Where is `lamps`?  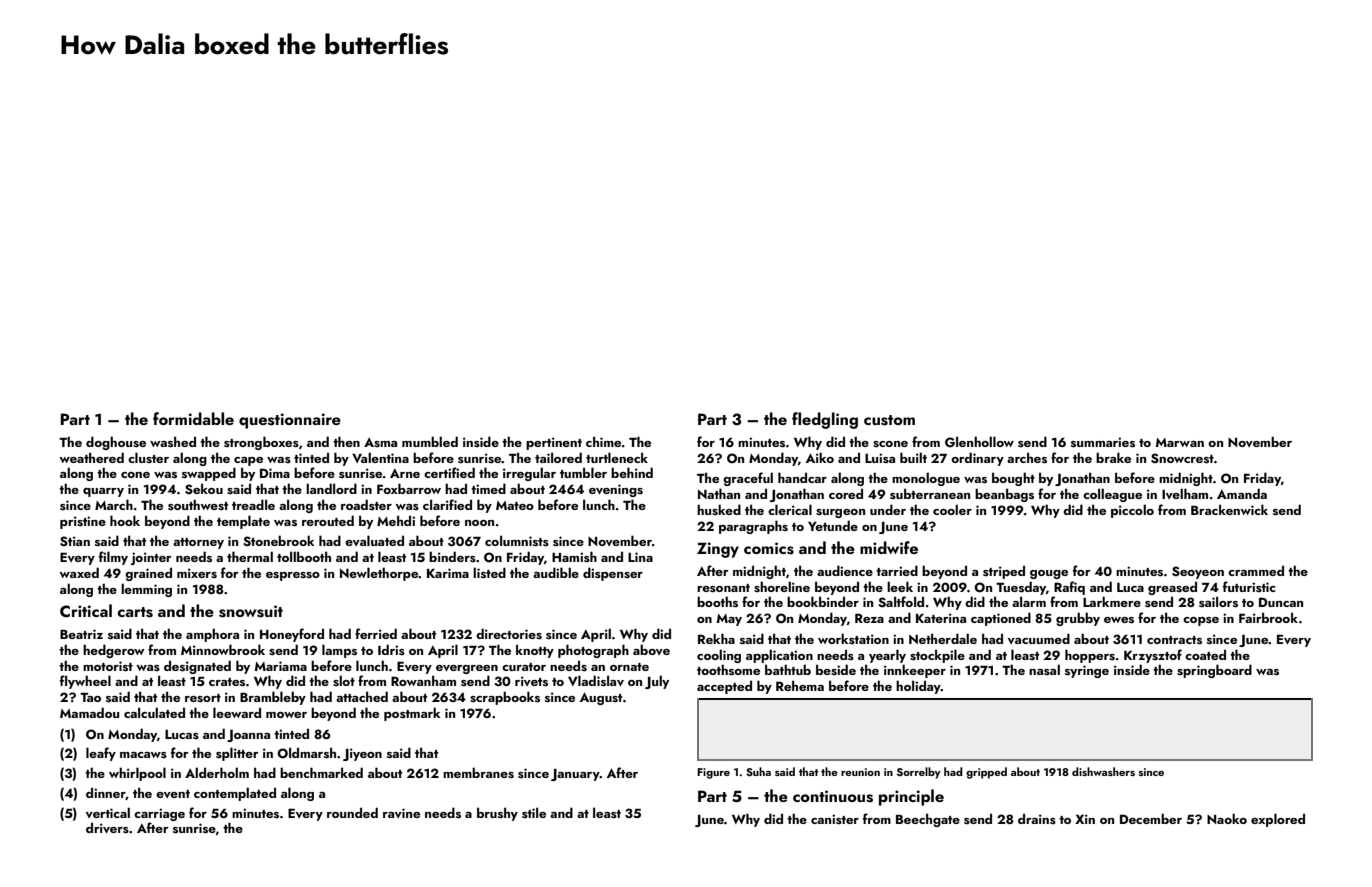
lamps is located at coordinates (339, 651).
